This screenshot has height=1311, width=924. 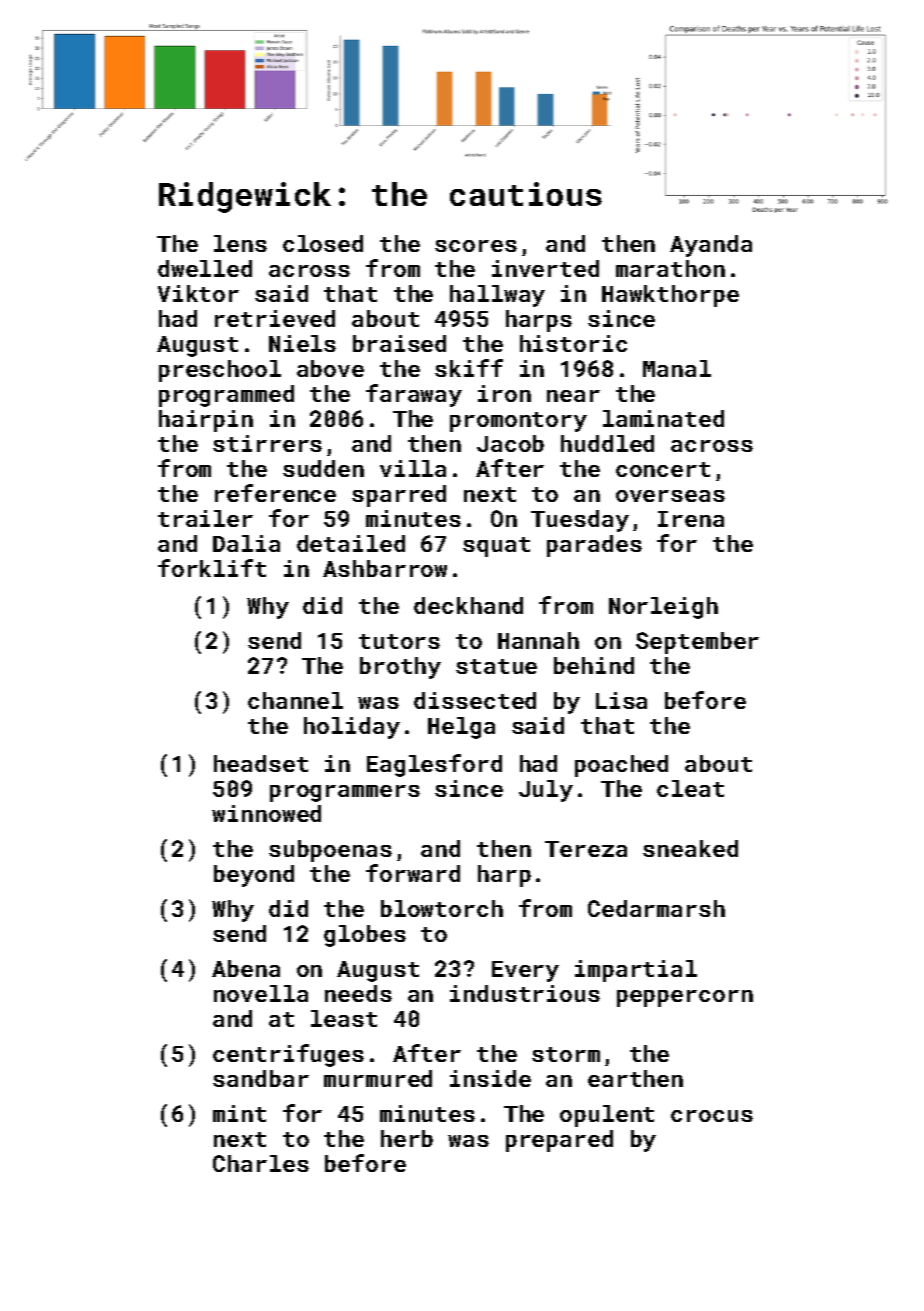 I want to click on scores, so click(x=476, y=246).
